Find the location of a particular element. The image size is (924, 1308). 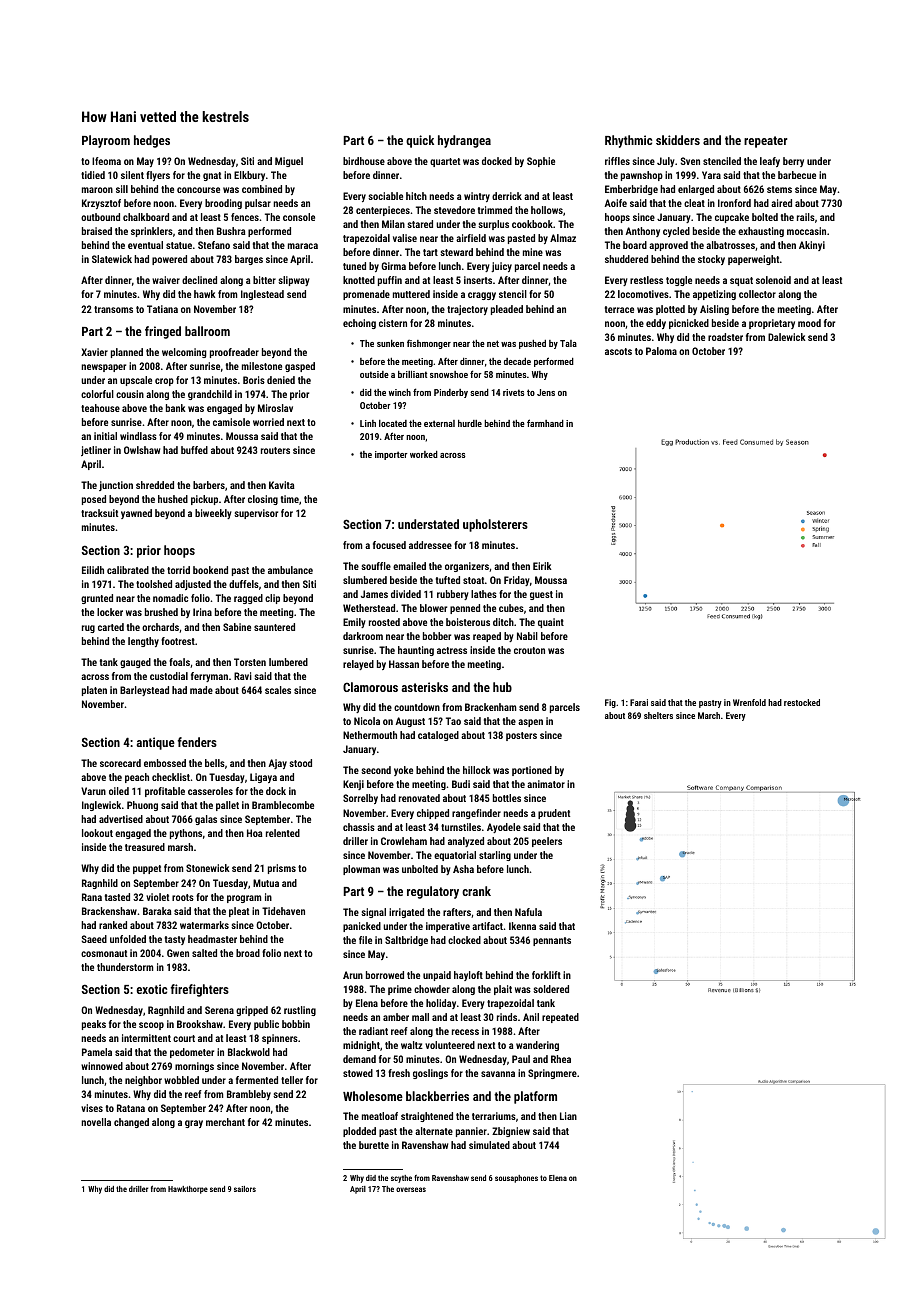

Rhea is located at coordinates (561, 1059).
